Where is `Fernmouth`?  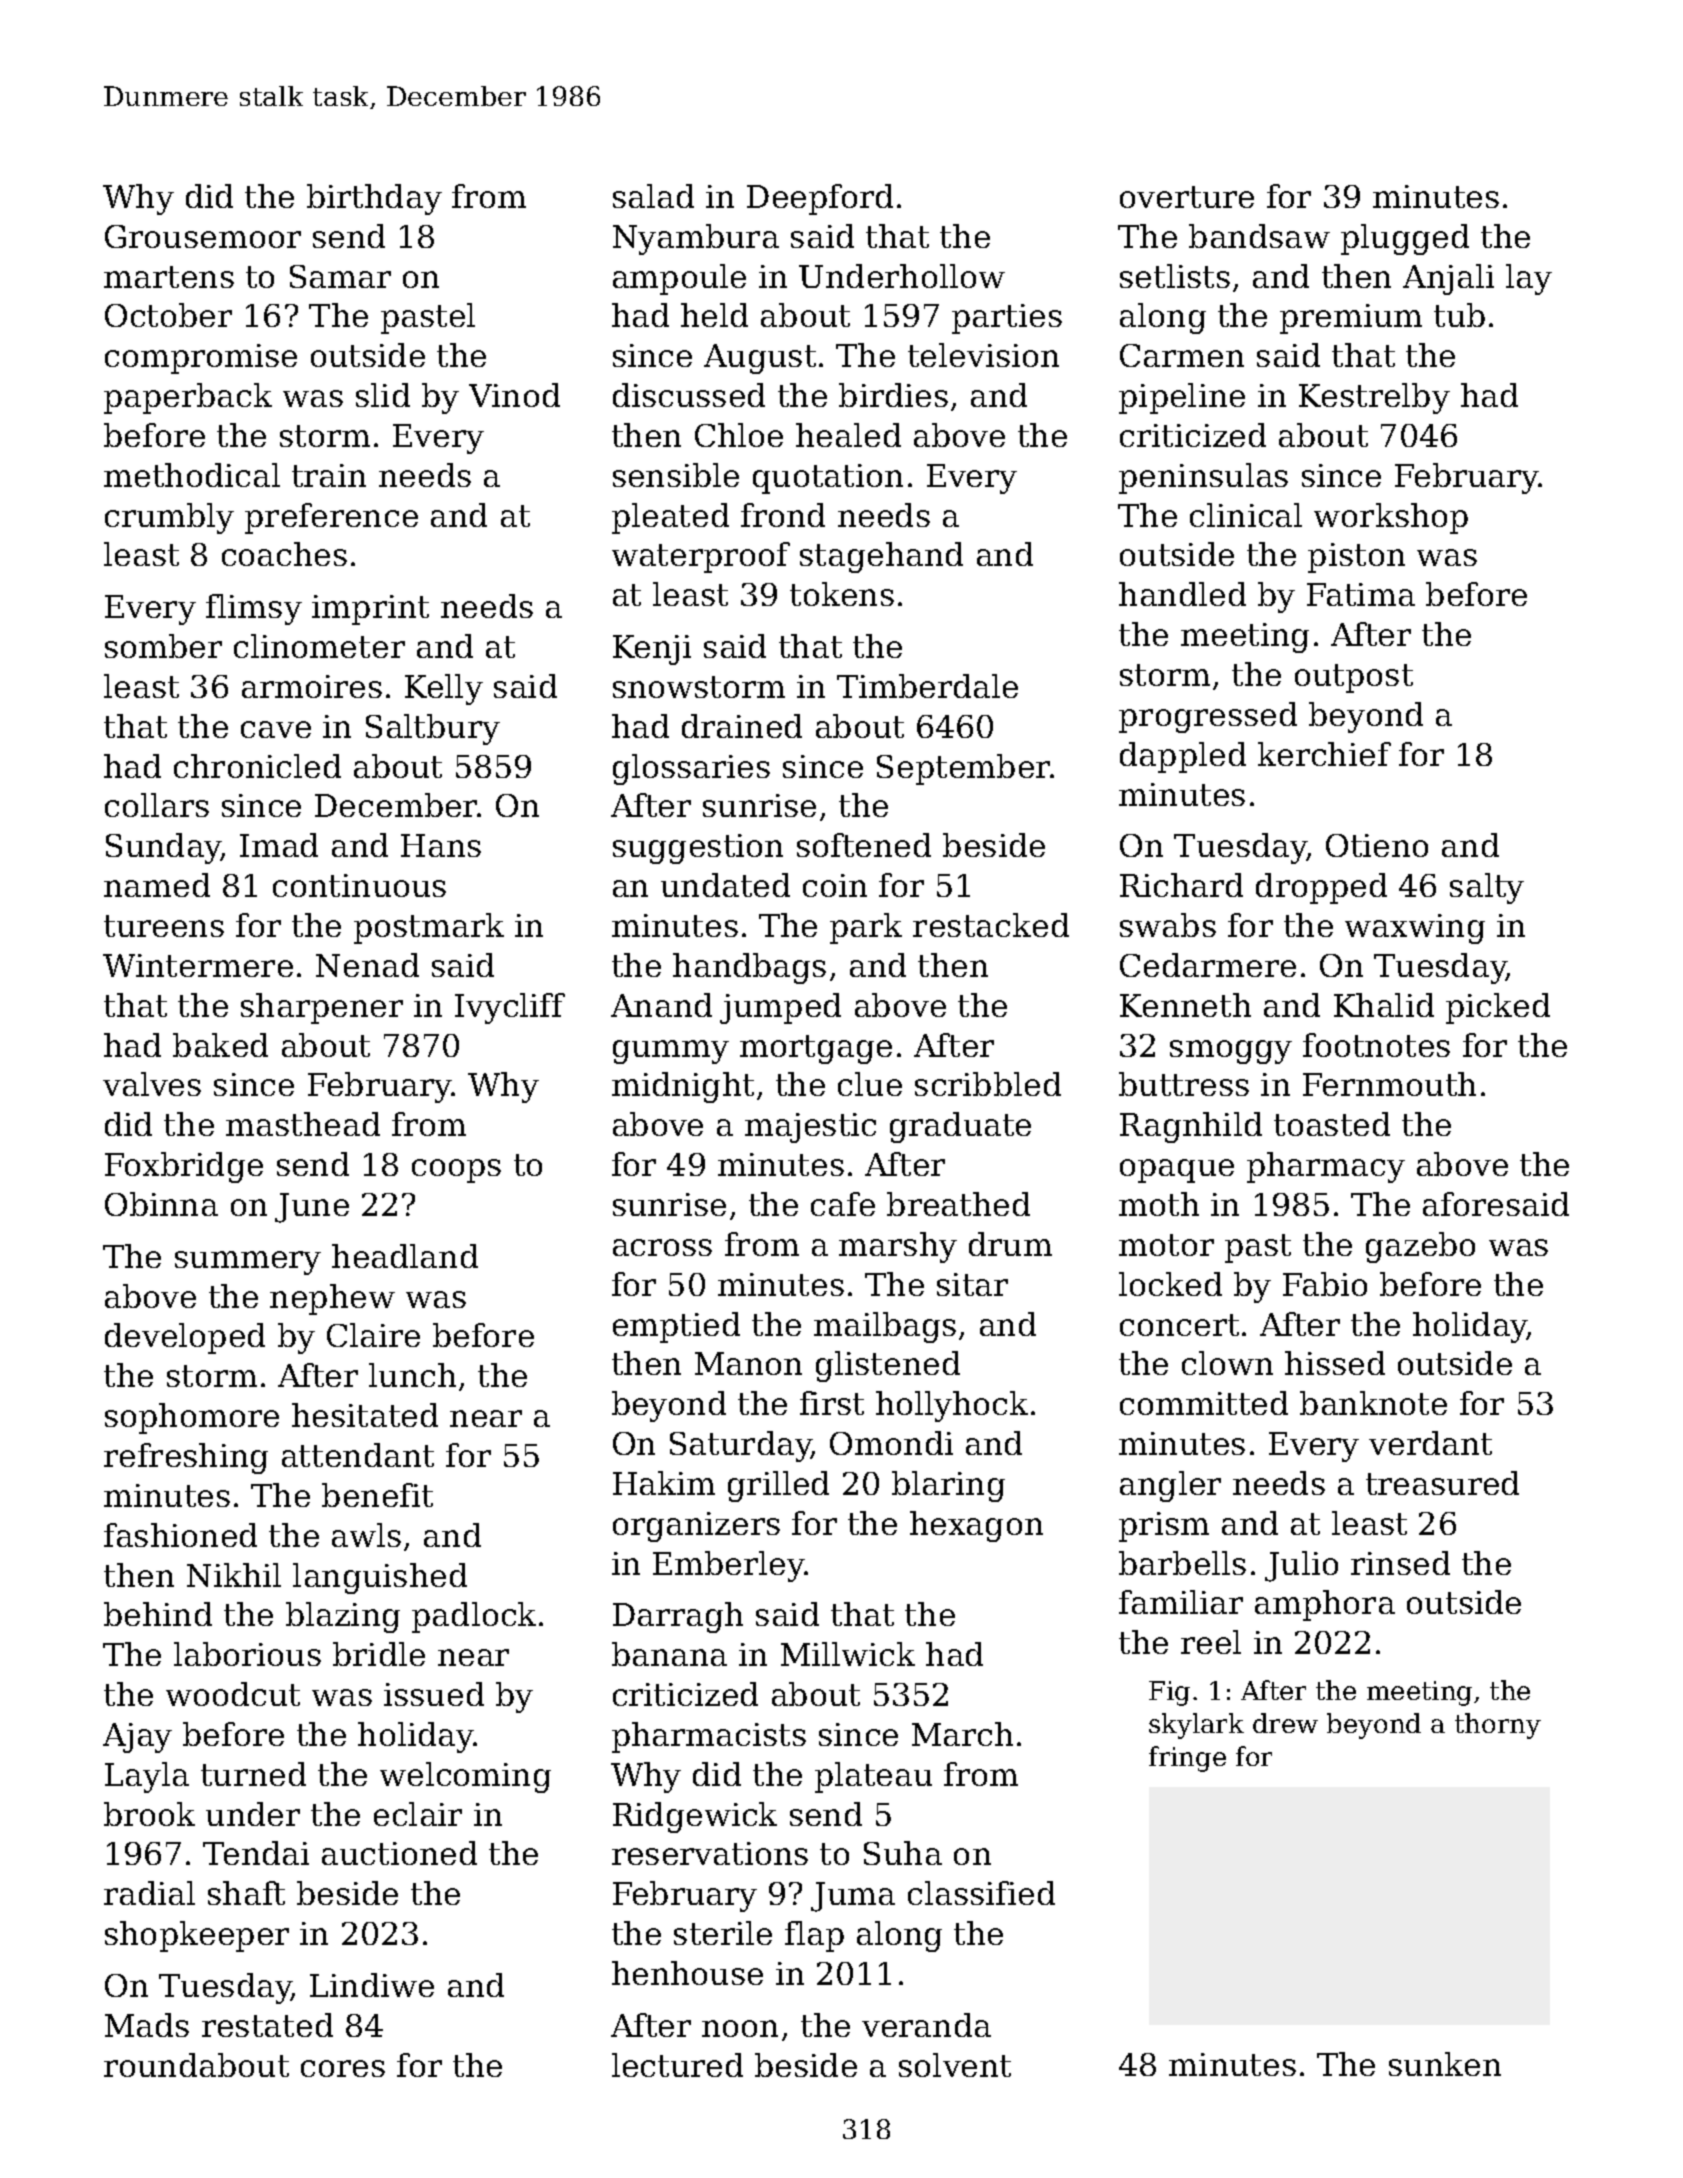 Fernmouth is located at coordinates (1389, 1084).
